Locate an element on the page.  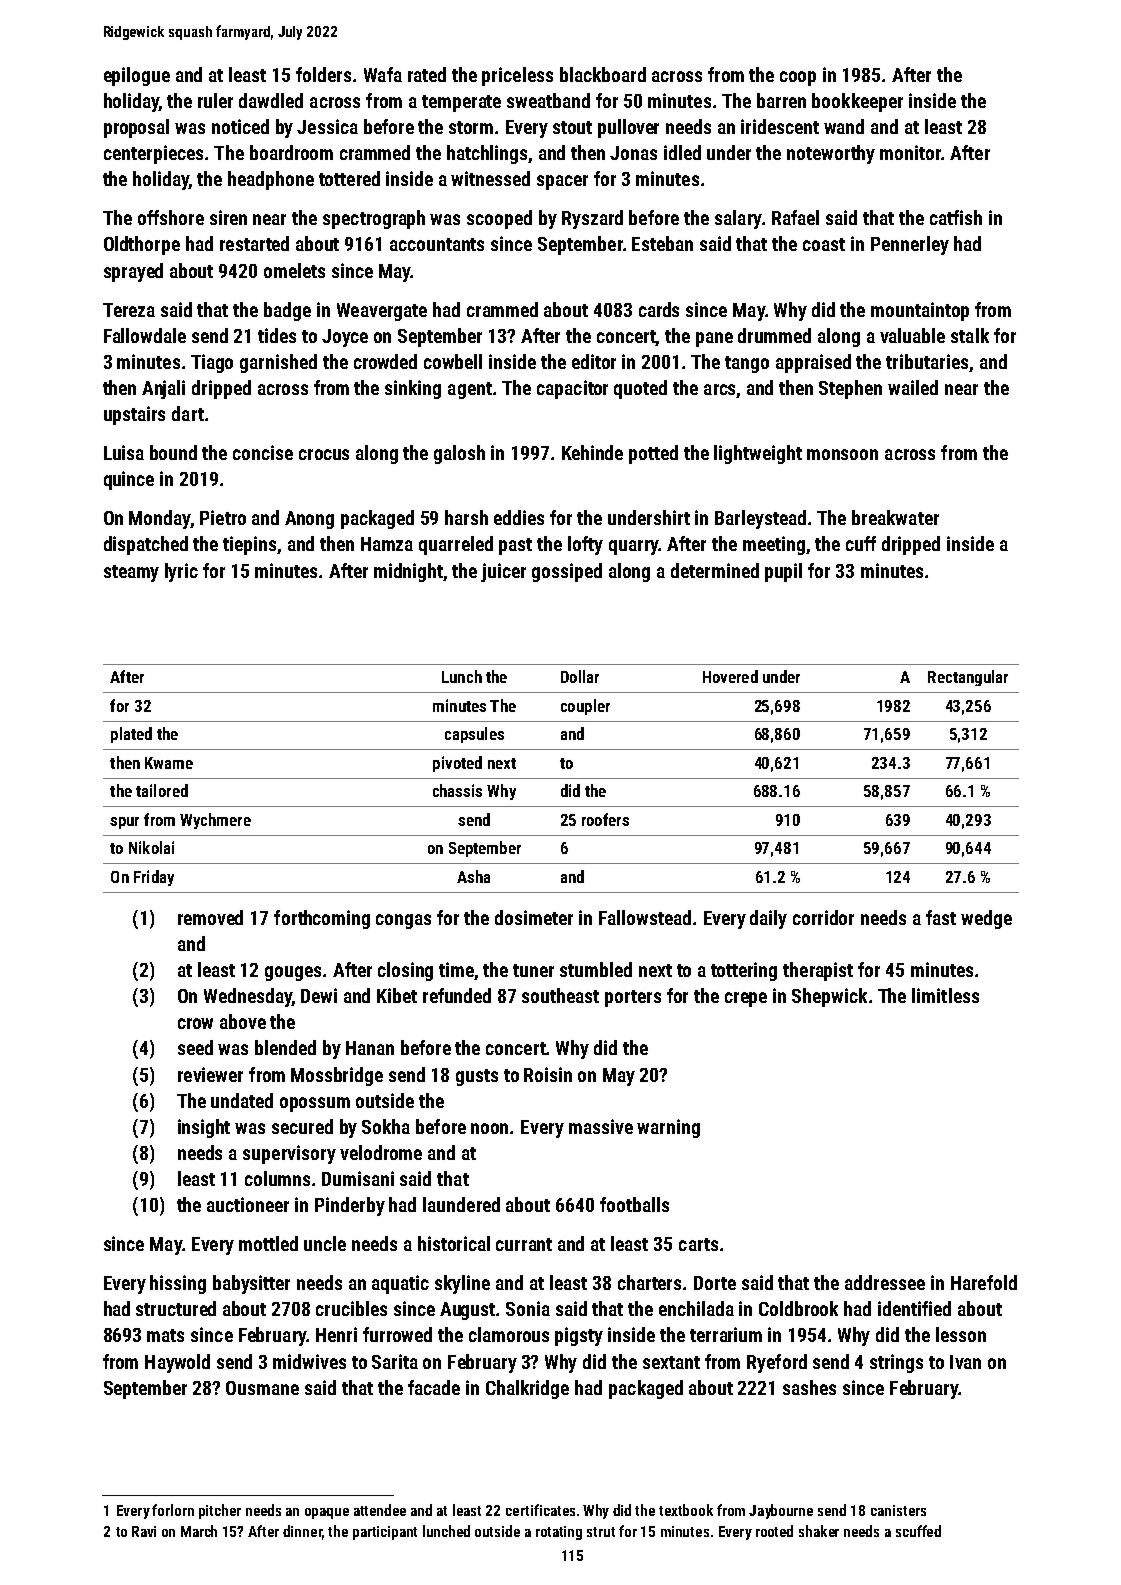
centerpieces is located at coordinates (153, 154).
